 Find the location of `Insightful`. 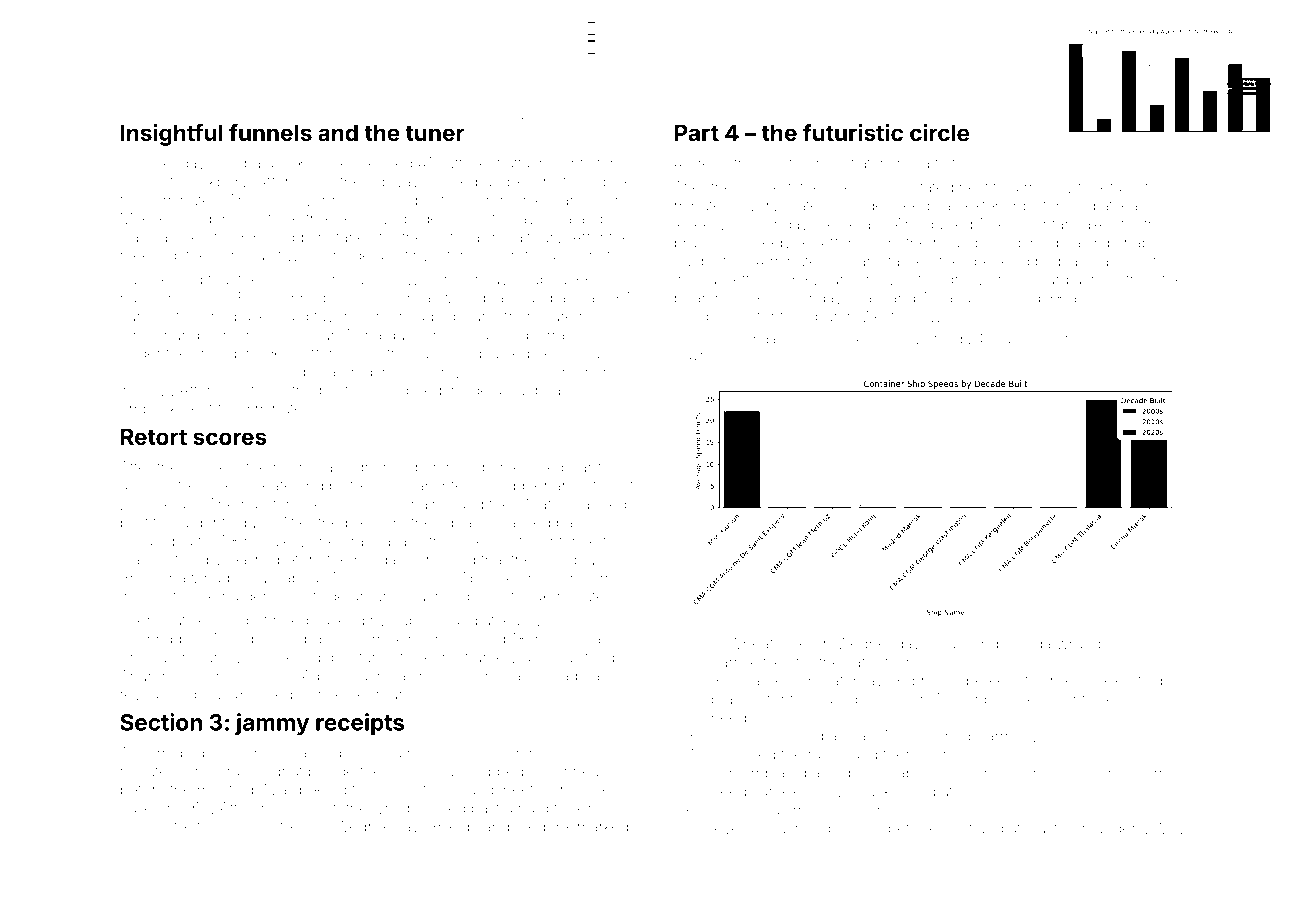

Insightful is located at coordinates (171, 134).
